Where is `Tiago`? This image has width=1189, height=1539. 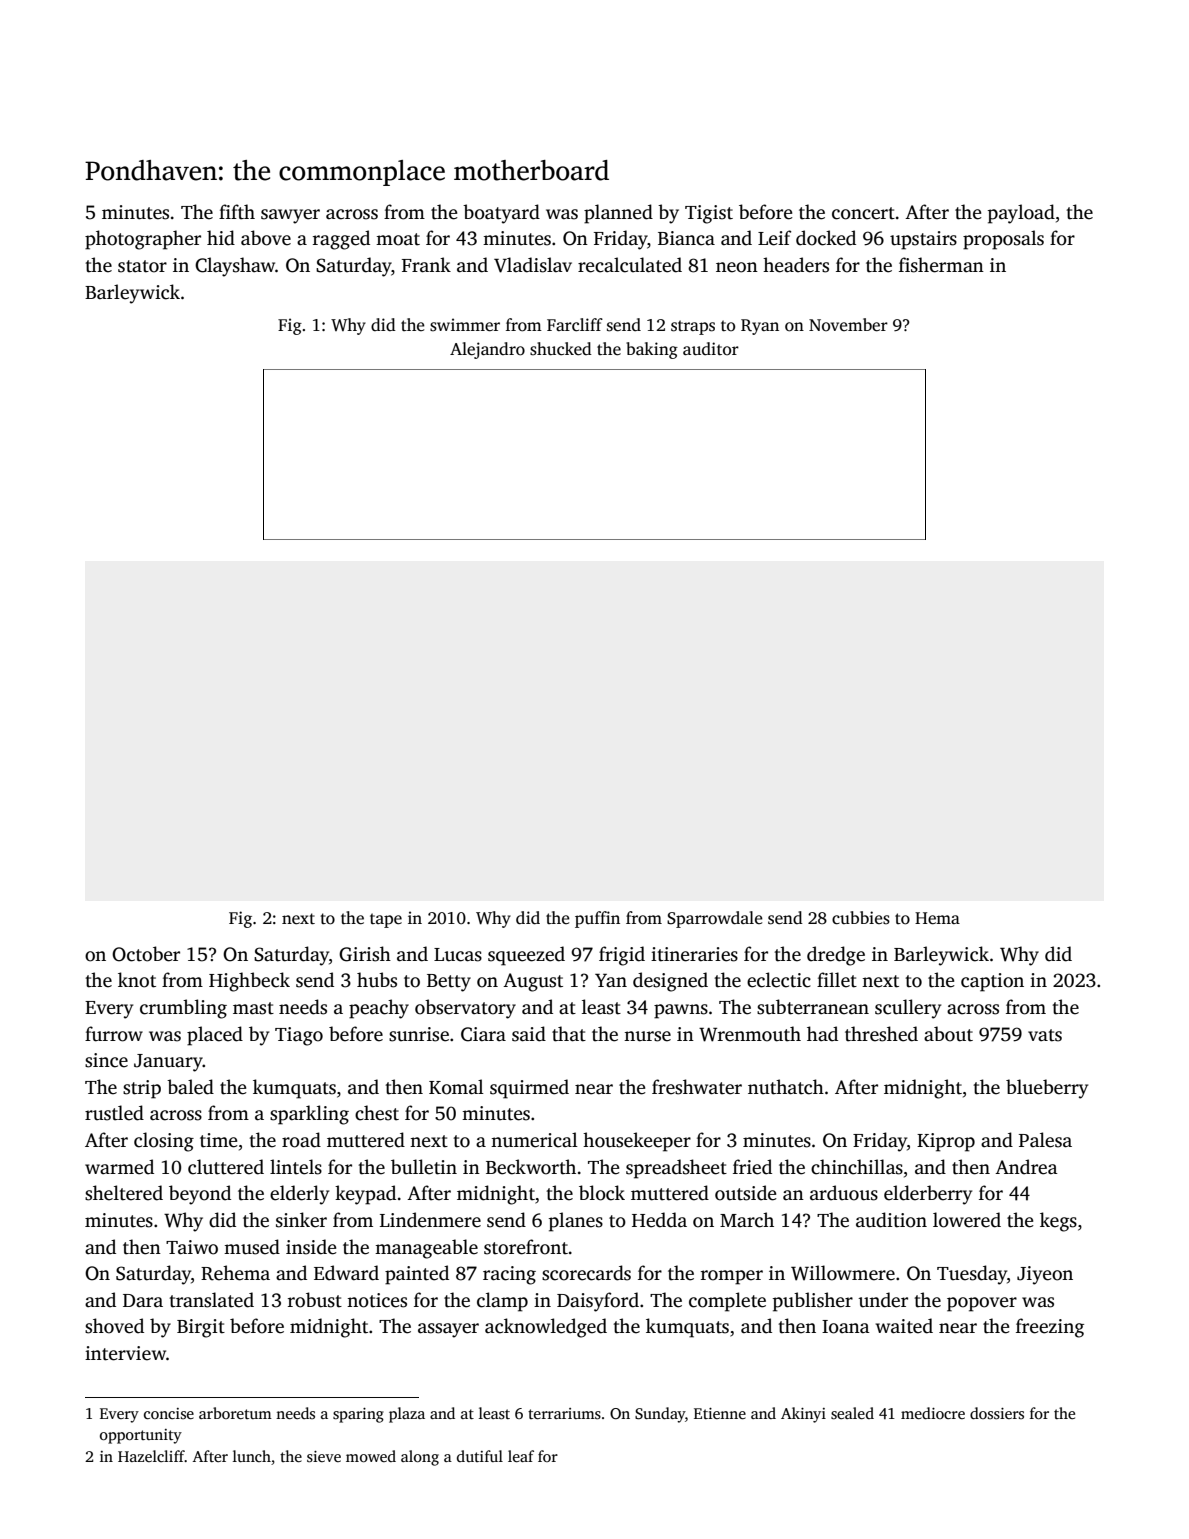
Tiago is located at coordinates (299, 1036).
